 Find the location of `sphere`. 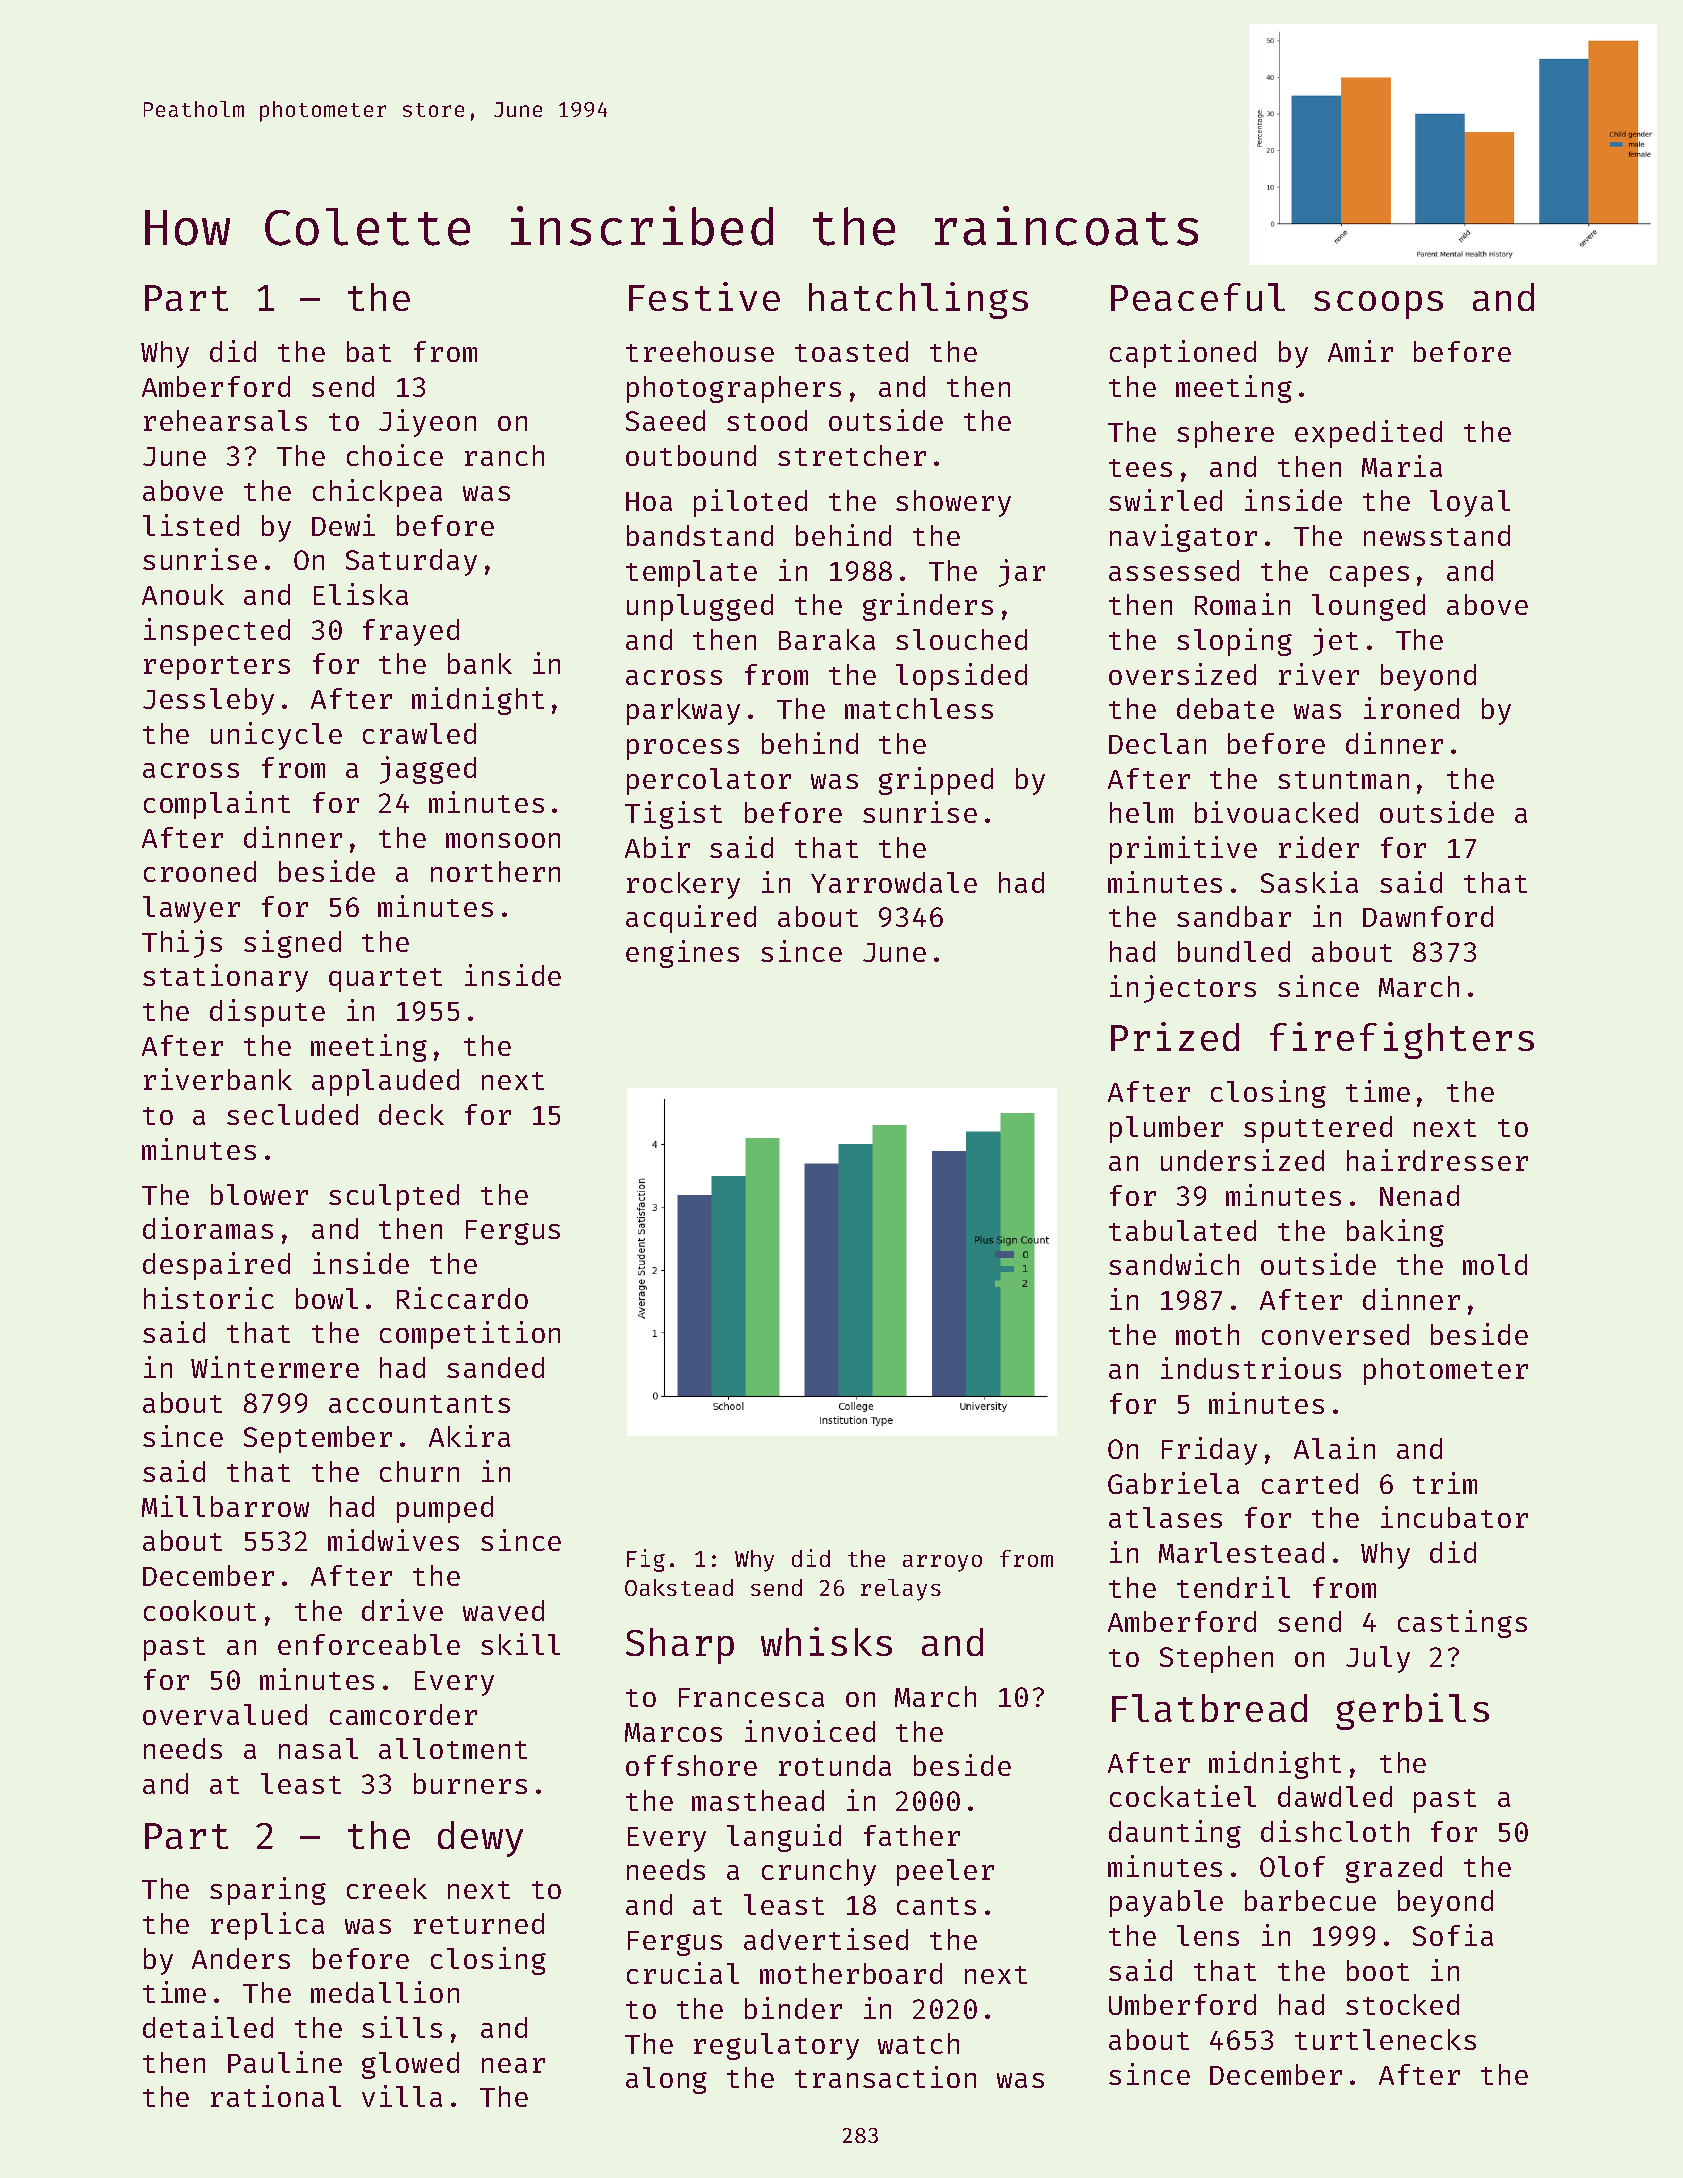

sphere is located at coordinates (1225, 434).
